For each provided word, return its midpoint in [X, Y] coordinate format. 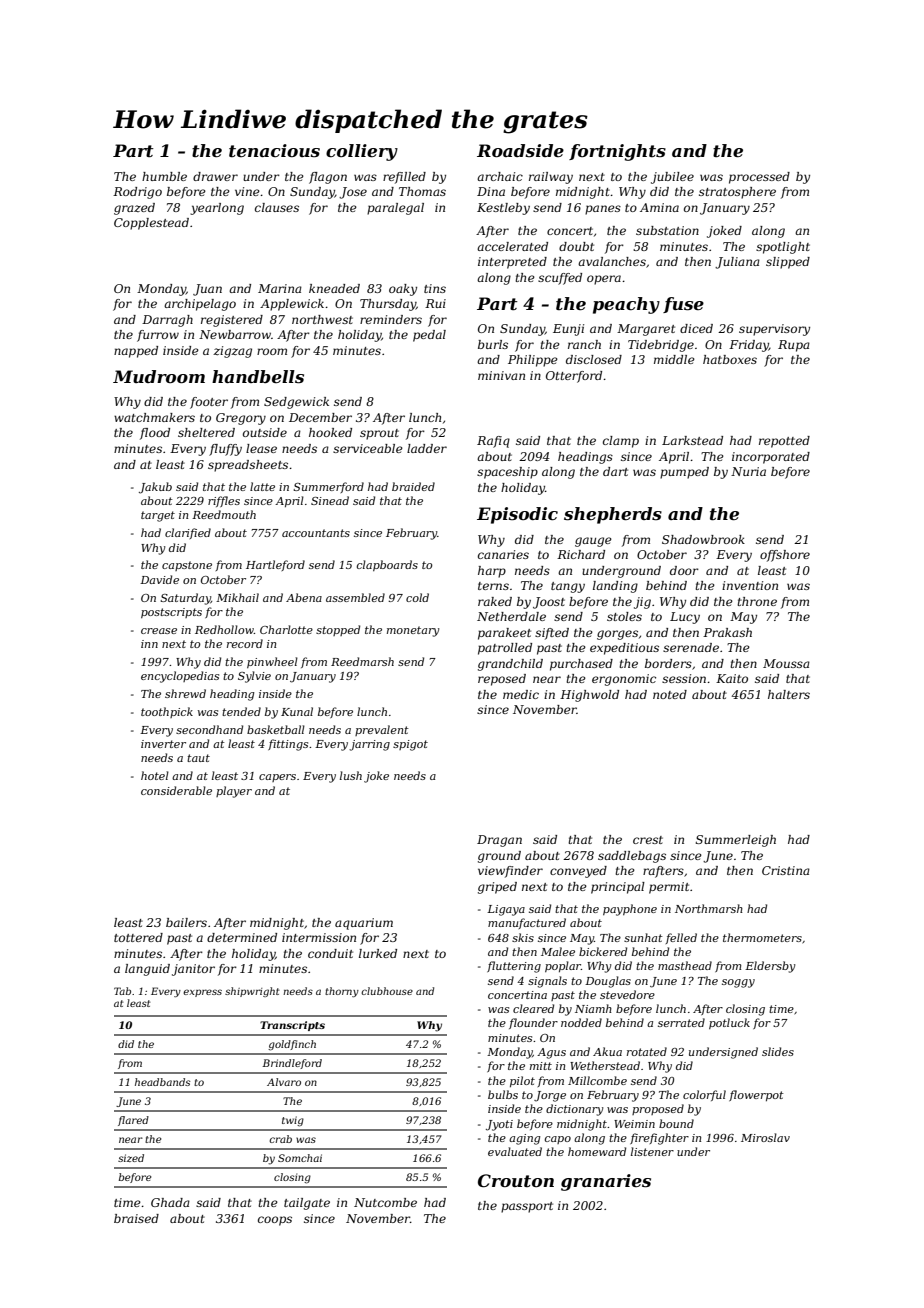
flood [155, 434]
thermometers [762, 937]
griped [497, 888]
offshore [785, 556]
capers [277, 778]
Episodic [517, 515]
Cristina [786, 870]
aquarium [364, 924]
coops [275, 1221]
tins [435, 288]
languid [147, 970]
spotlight [783, 248]
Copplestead [151, 224]
